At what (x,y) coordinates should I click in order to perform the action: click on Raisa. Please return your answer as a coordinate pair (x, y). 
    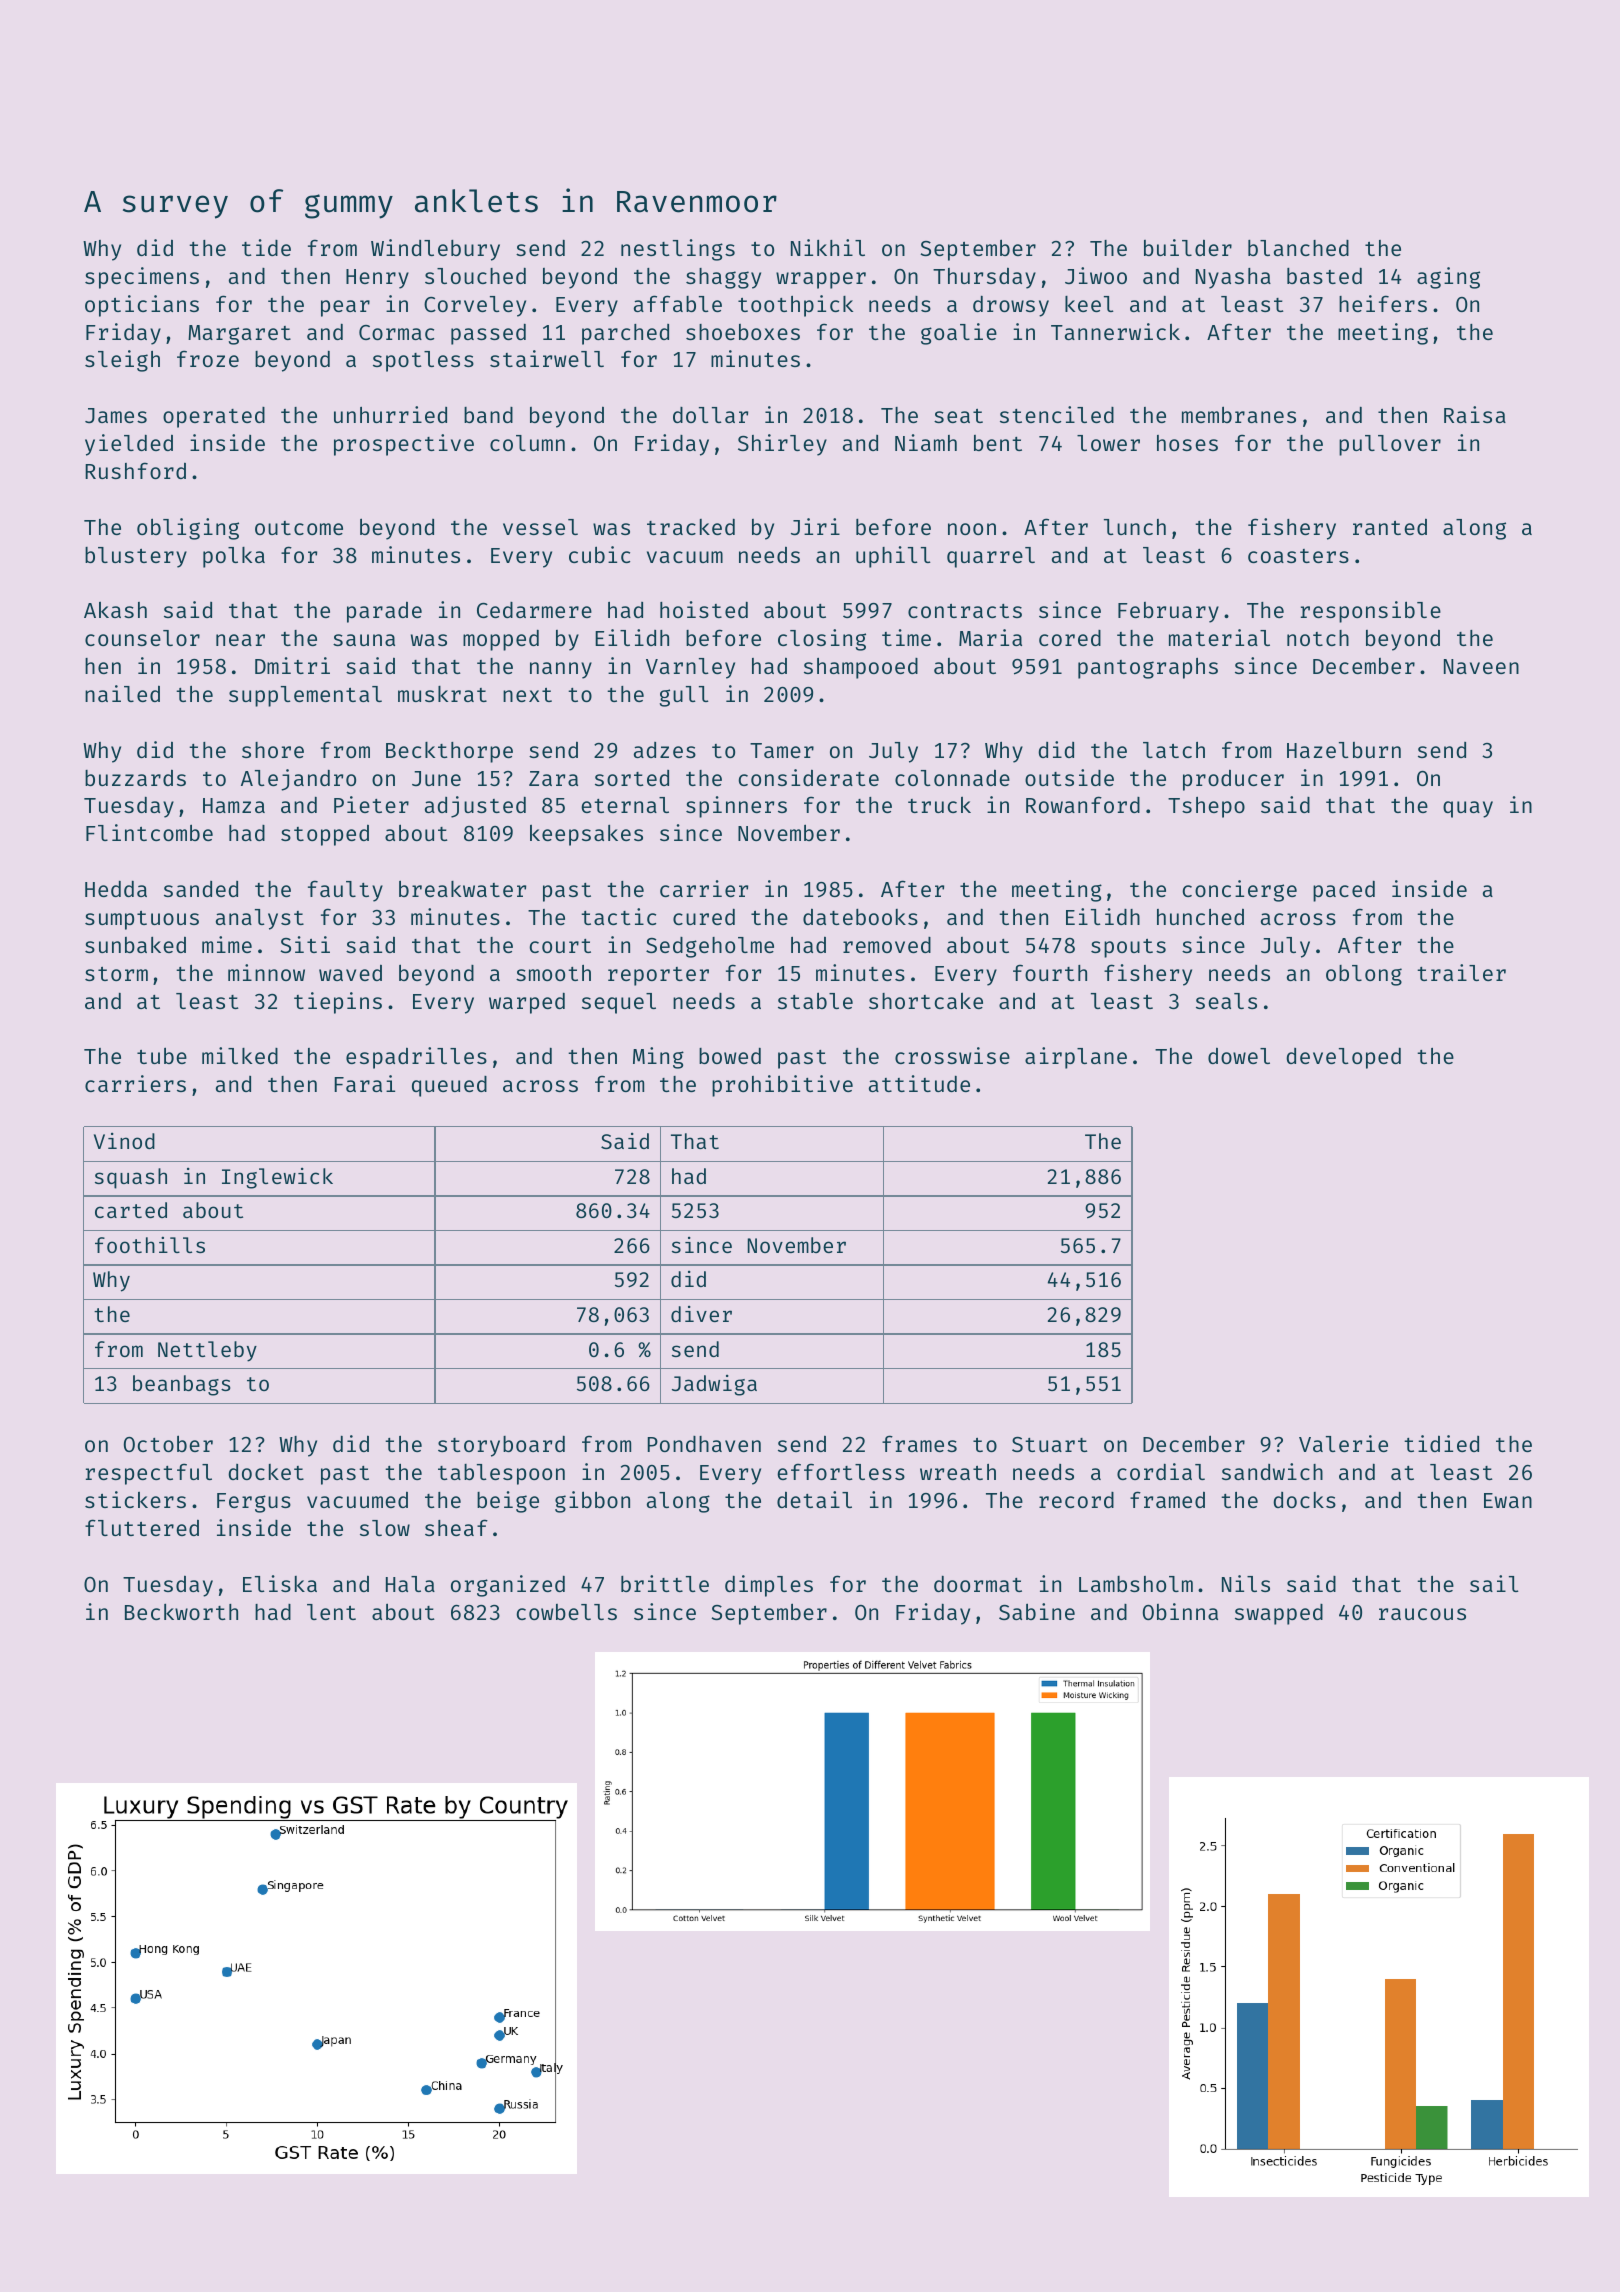
    Looking at the image, I should click on (1475, 414).
